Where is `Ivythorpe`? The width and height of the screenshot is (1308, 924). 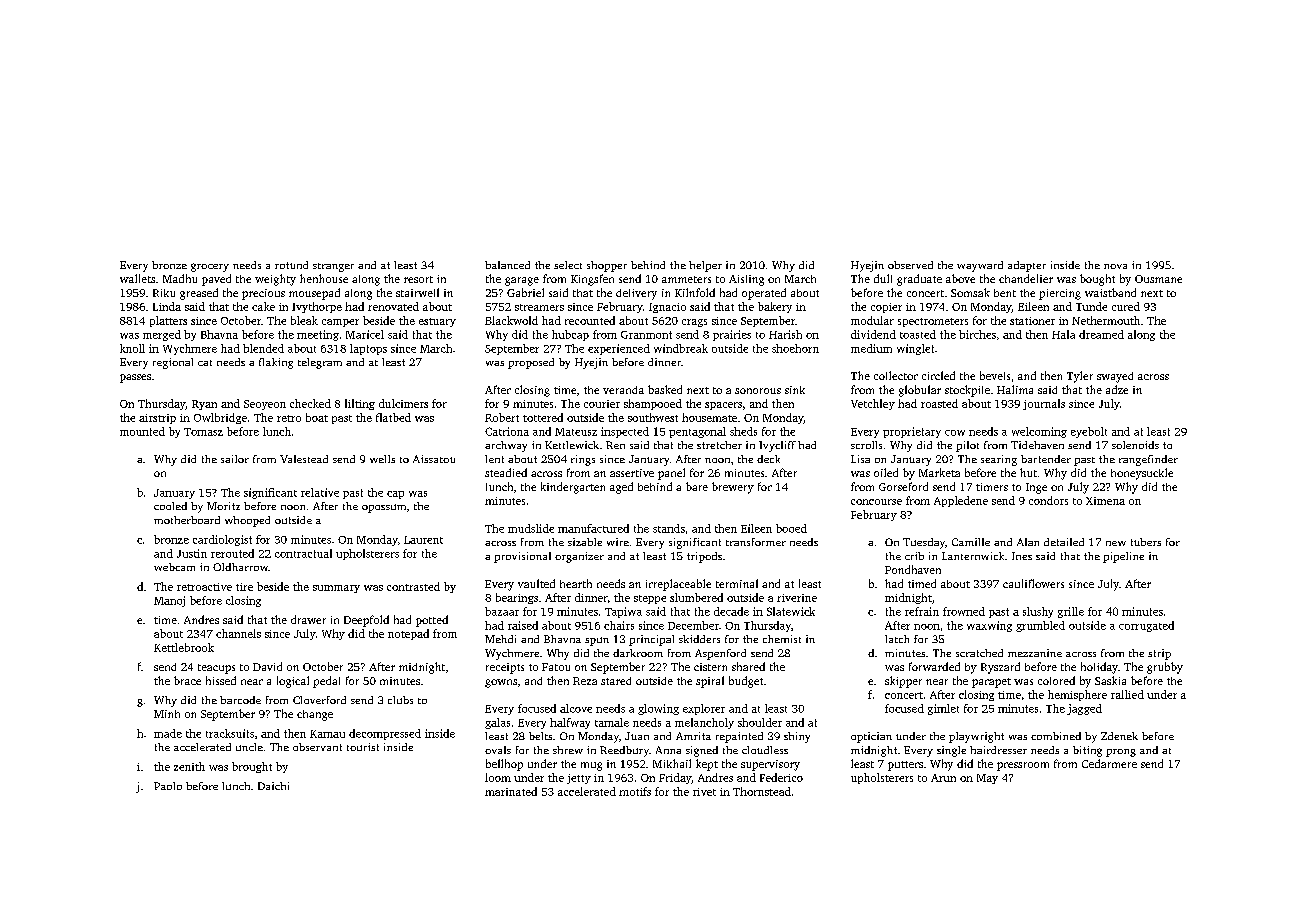
Ivythorpe is located at coordinates (317, 307).
